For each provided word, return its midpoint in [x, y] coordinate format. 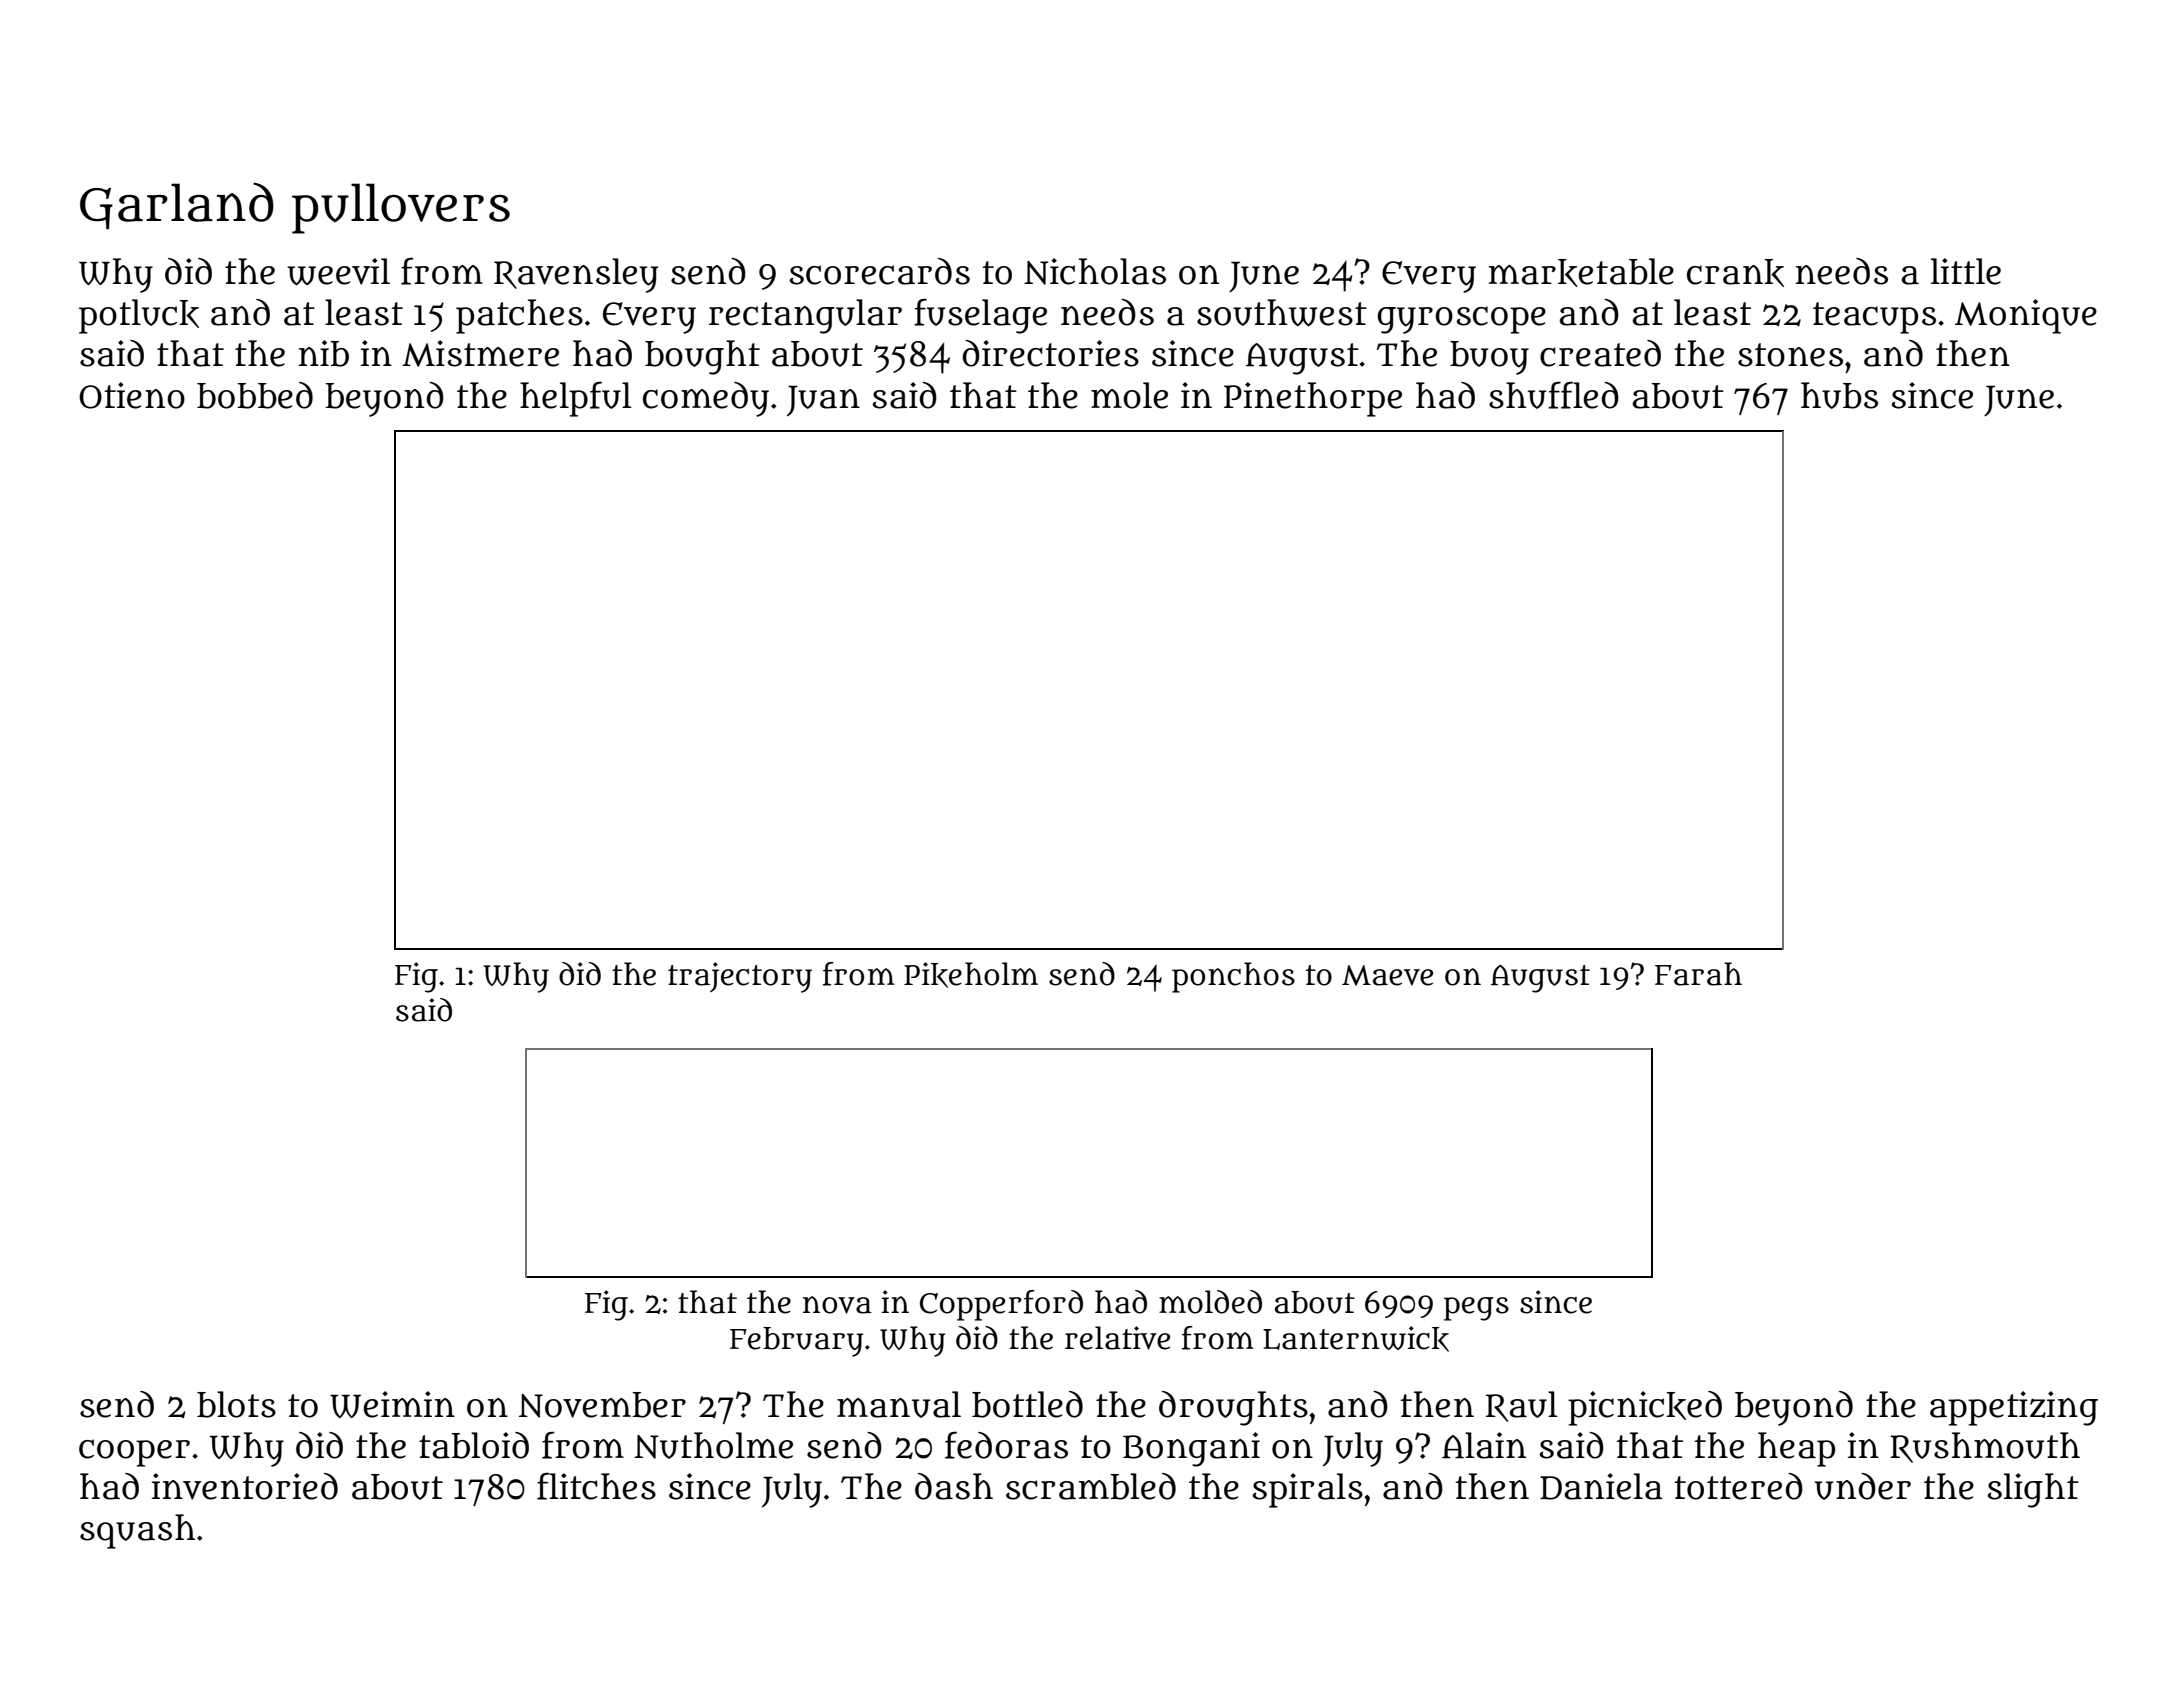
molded [1210, 1302]
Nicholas [1095, 271]
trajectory [740, 977]
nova [837, 1305]
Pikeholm [971, 975]
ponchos [1233, 977]
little [1966, 271]
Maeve [1387, 975]
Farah [1698, 974]
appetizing [2014, 1408]
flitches [596, 1486]
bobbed [255, 395]
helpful [576, 399]
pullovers [401, 208]
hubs [1839, 395]
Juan [823, 400]
